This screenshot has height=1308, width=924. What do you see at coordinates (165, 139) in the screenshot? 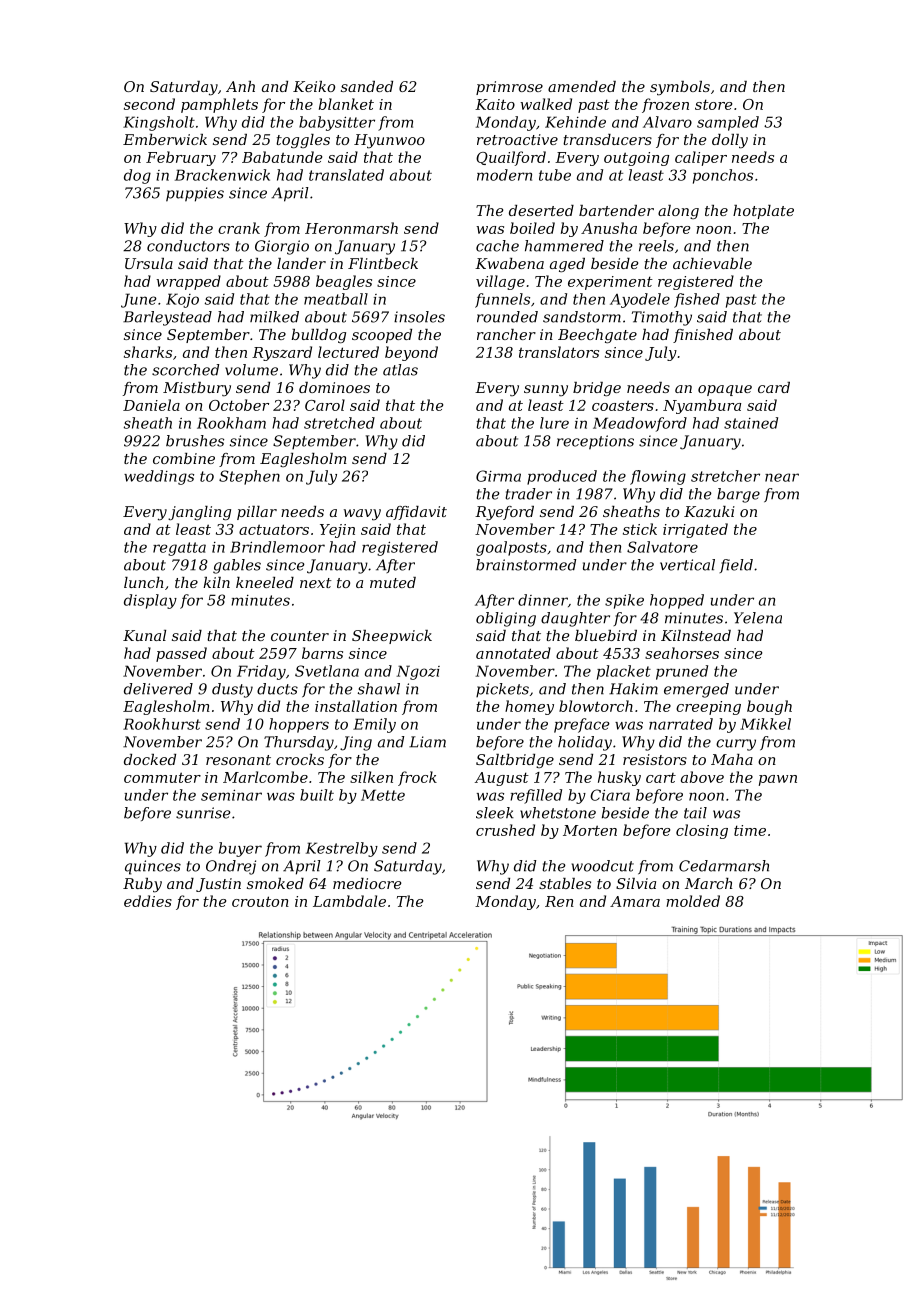
I see `Emberwick` at bounding box center [165, 139].
